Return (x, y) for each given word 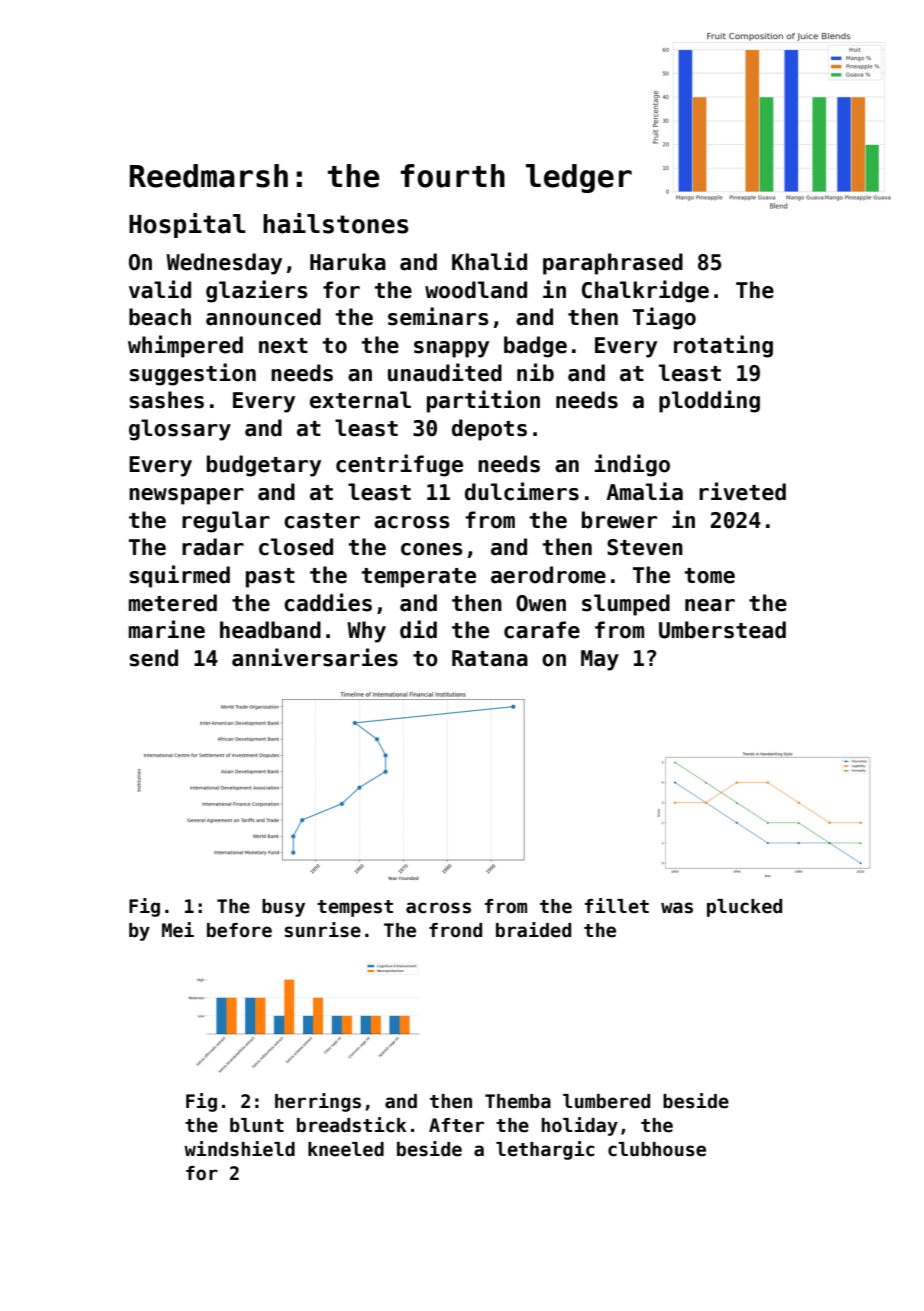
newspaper (186, 496)
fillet (617, 906)
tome (709, 576)
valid (160, 289)
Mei (178, 930)
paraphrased (613, 264)
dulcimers (522, 491)
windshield (239, 1149)
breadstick (352, 1125)
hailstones (336, 223)
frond (455, 930)
